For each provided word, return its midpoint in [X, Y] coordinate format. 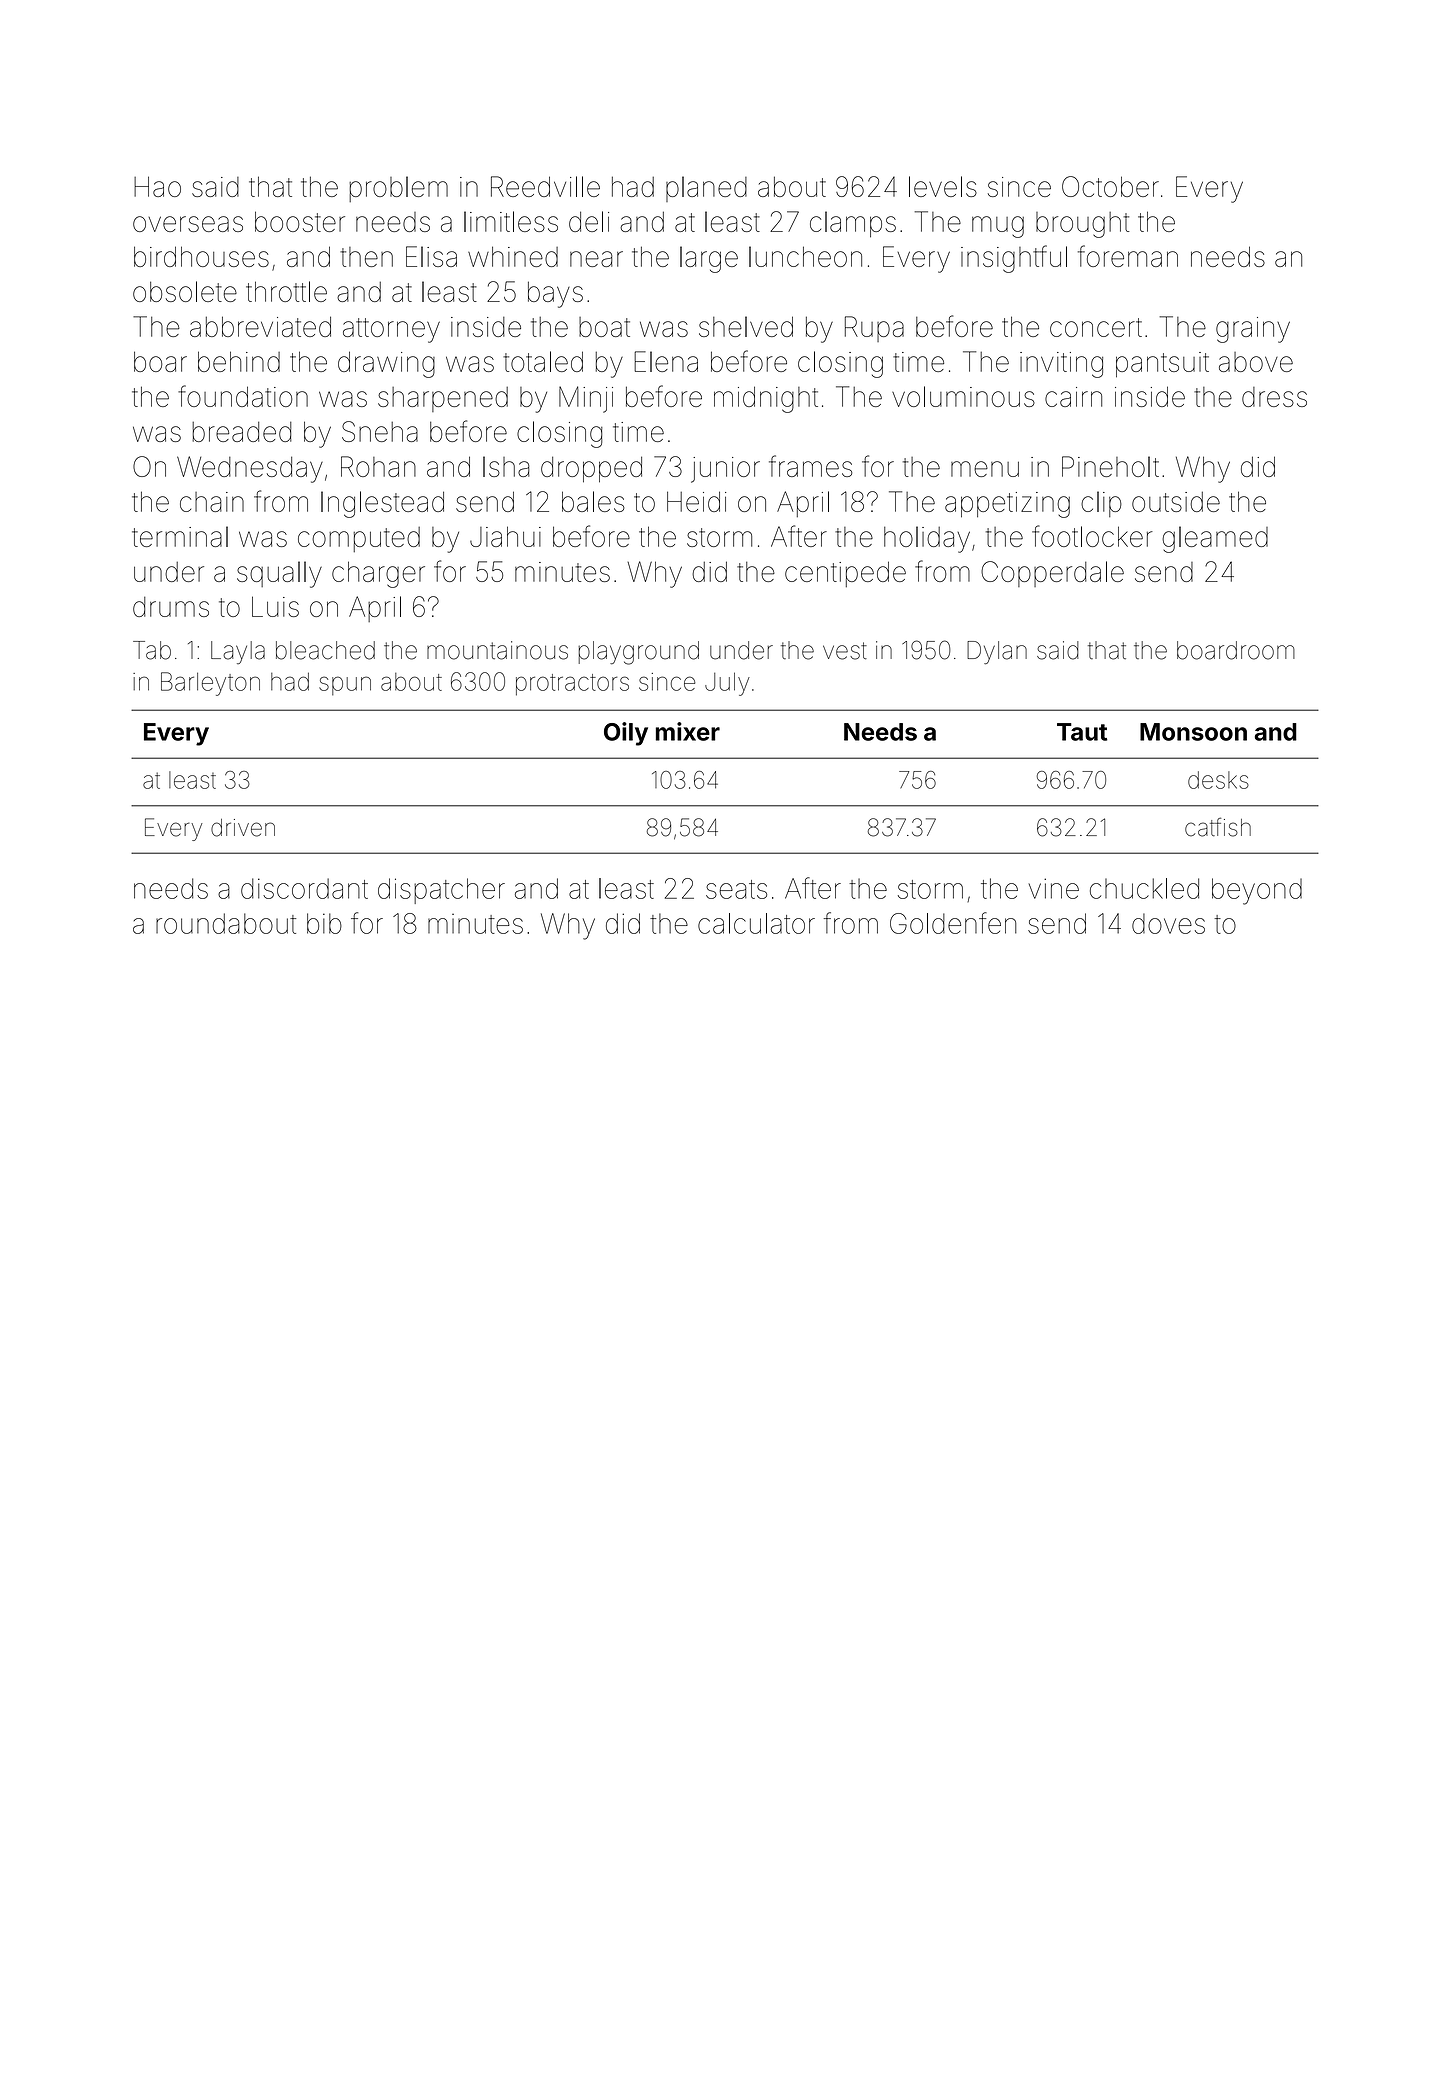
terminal [180, 536]
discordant [304, 888]
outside [1176, 502]
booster [300, 221]
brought [1082, 225]
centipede [845, 574]
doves [1168, 923]
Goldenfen [953, 923]
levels [943, 186]
